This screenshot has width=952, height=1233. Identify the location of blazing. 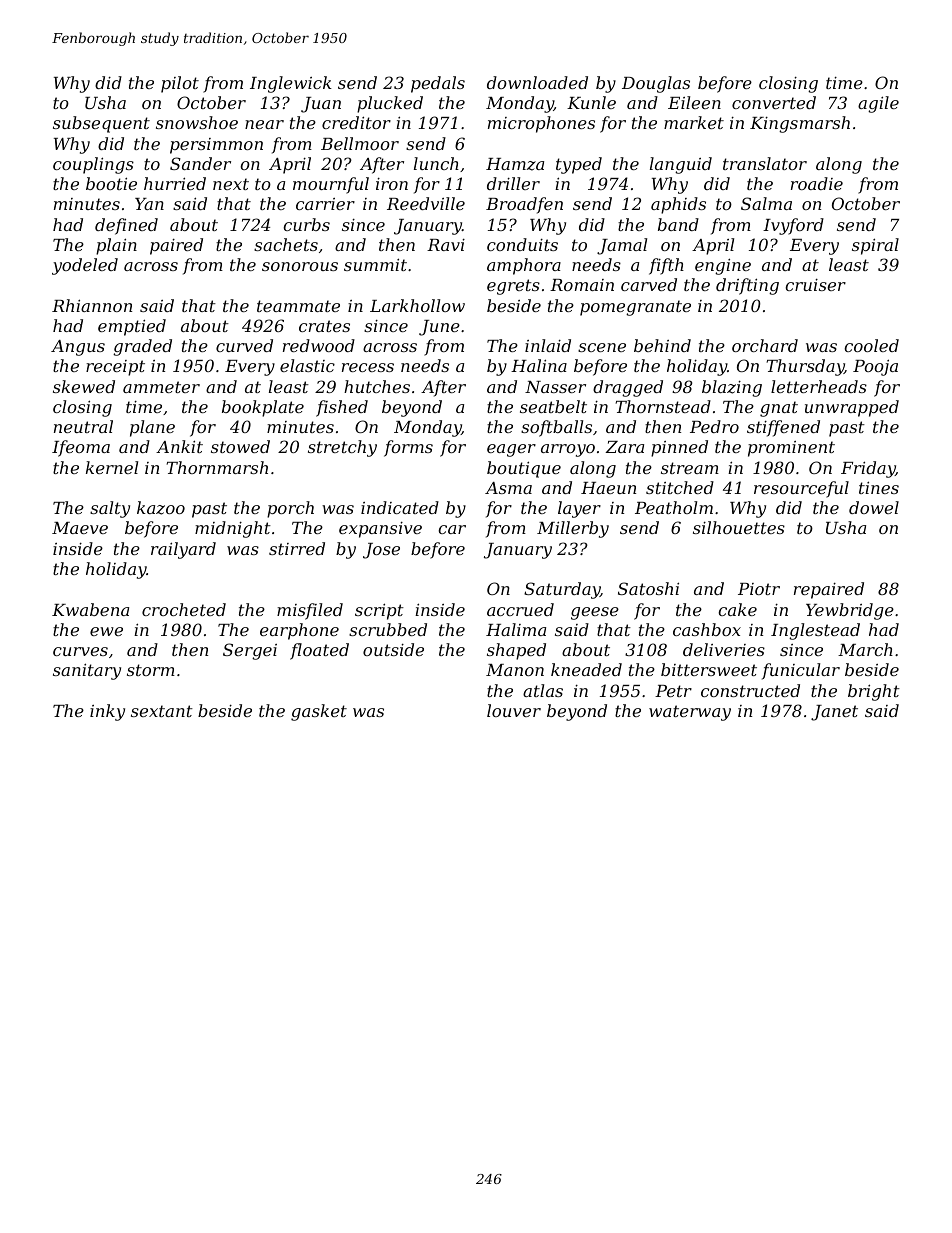
(732, 388).
